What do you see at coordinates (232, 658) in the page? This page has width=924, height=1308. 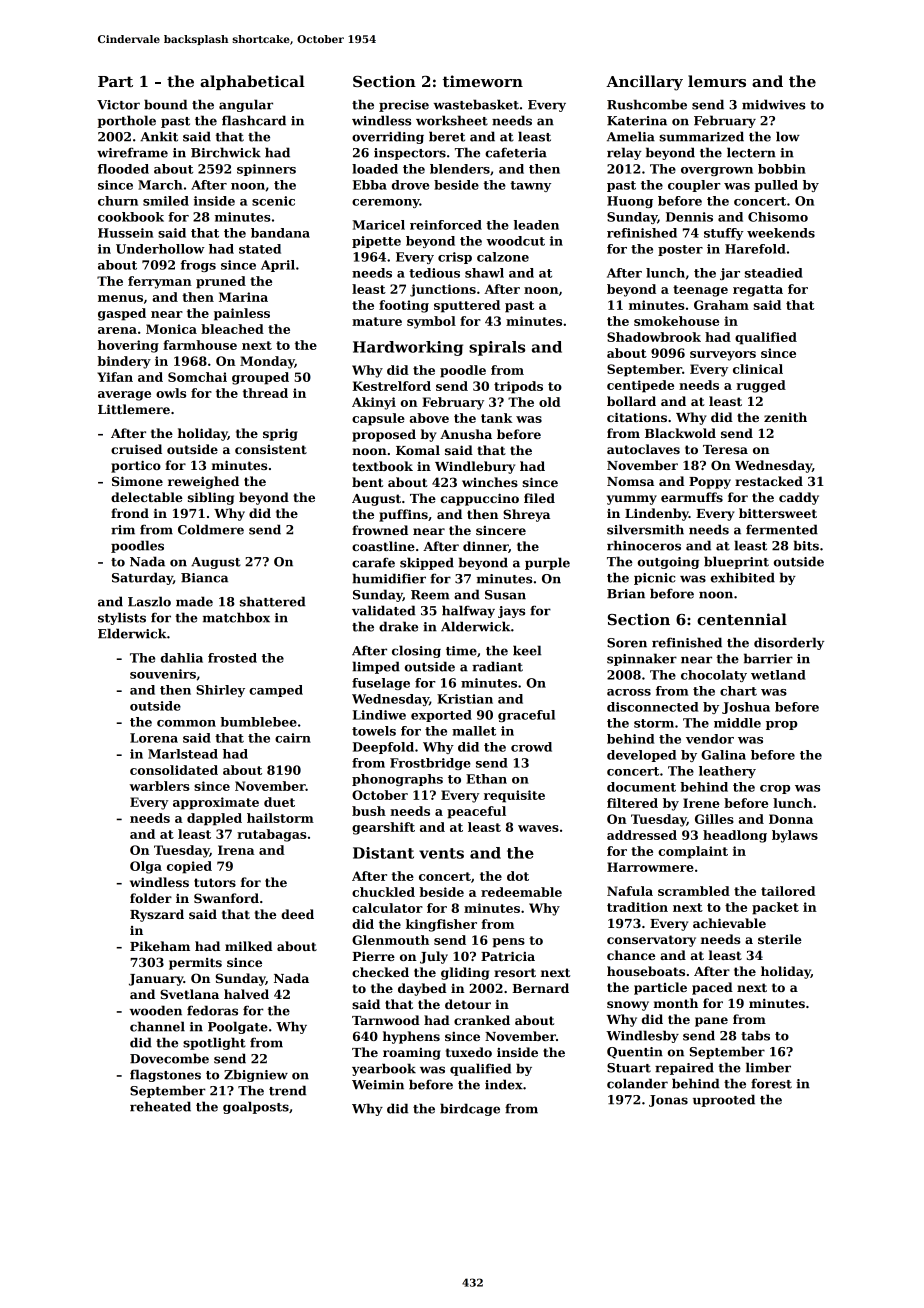 I see `frosted` at bounding box center [232, 658].
